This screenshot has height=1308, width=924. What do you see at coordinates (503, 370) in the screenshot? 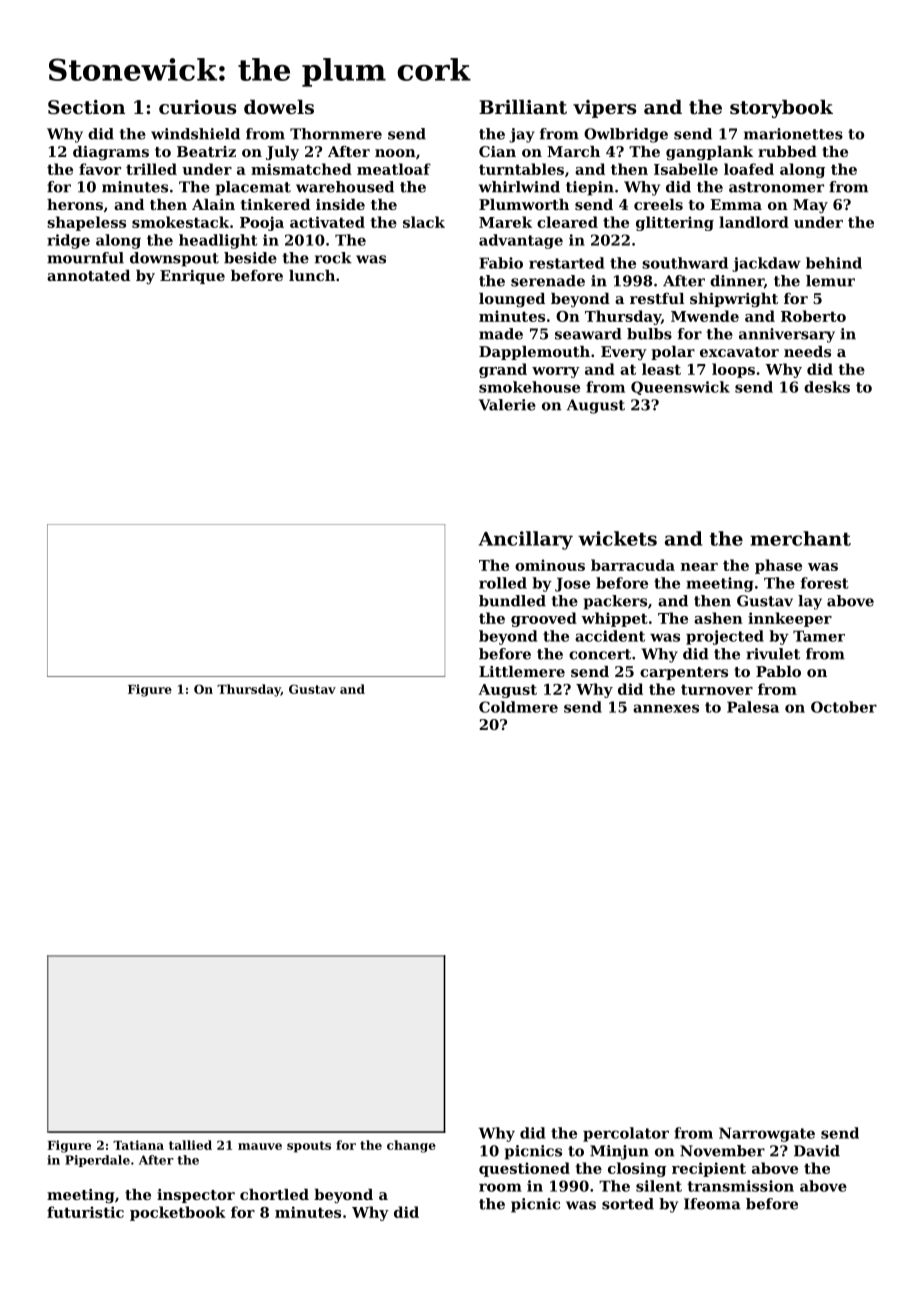
I see `grand` at bounding box center [503, 370].
